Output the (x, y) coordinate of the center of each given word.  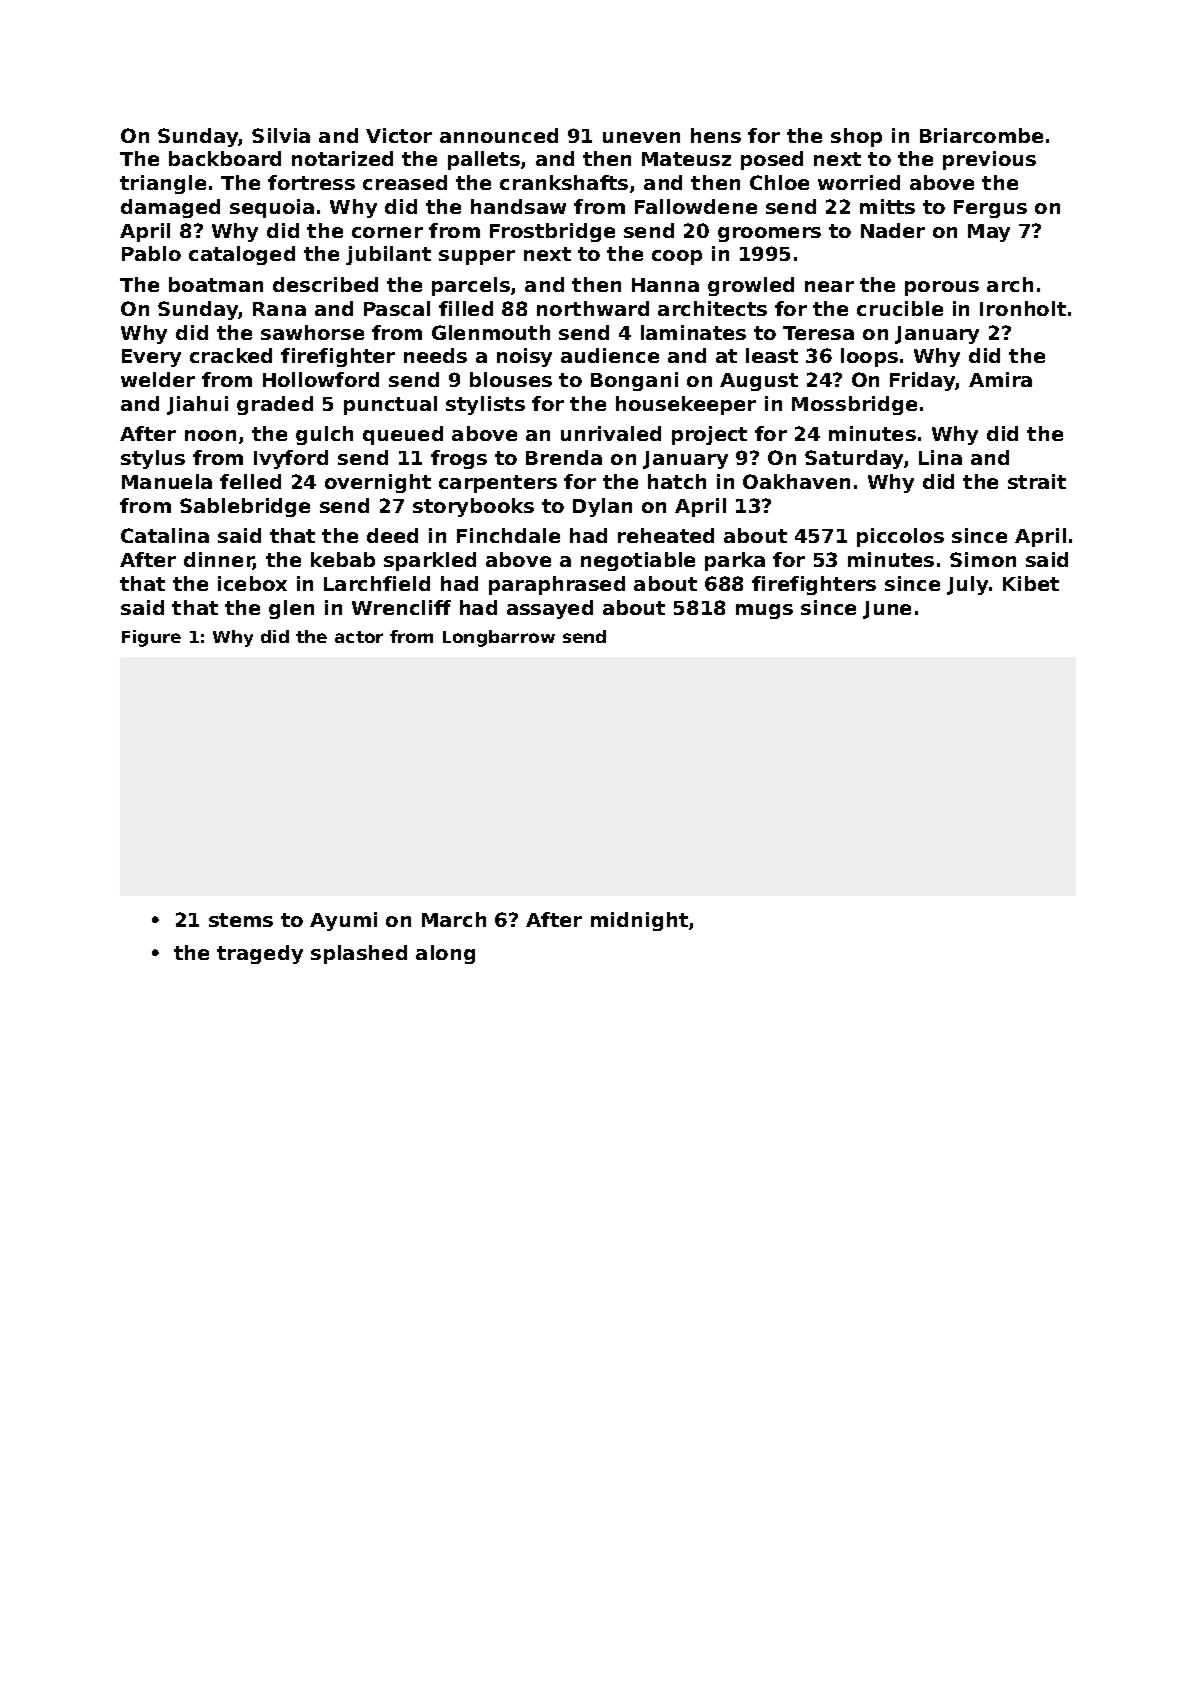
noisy (524, 357)
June (887, 610)
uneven (641, 137)
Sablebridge (245, 507)
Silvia (281, 135)
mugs (764, 611)
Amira (1000, 379)
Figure (151, 638)
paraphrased (557, 585)
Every (151, 358)
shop (856, 137)
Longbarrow (499, 638)
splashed (359, 954)
